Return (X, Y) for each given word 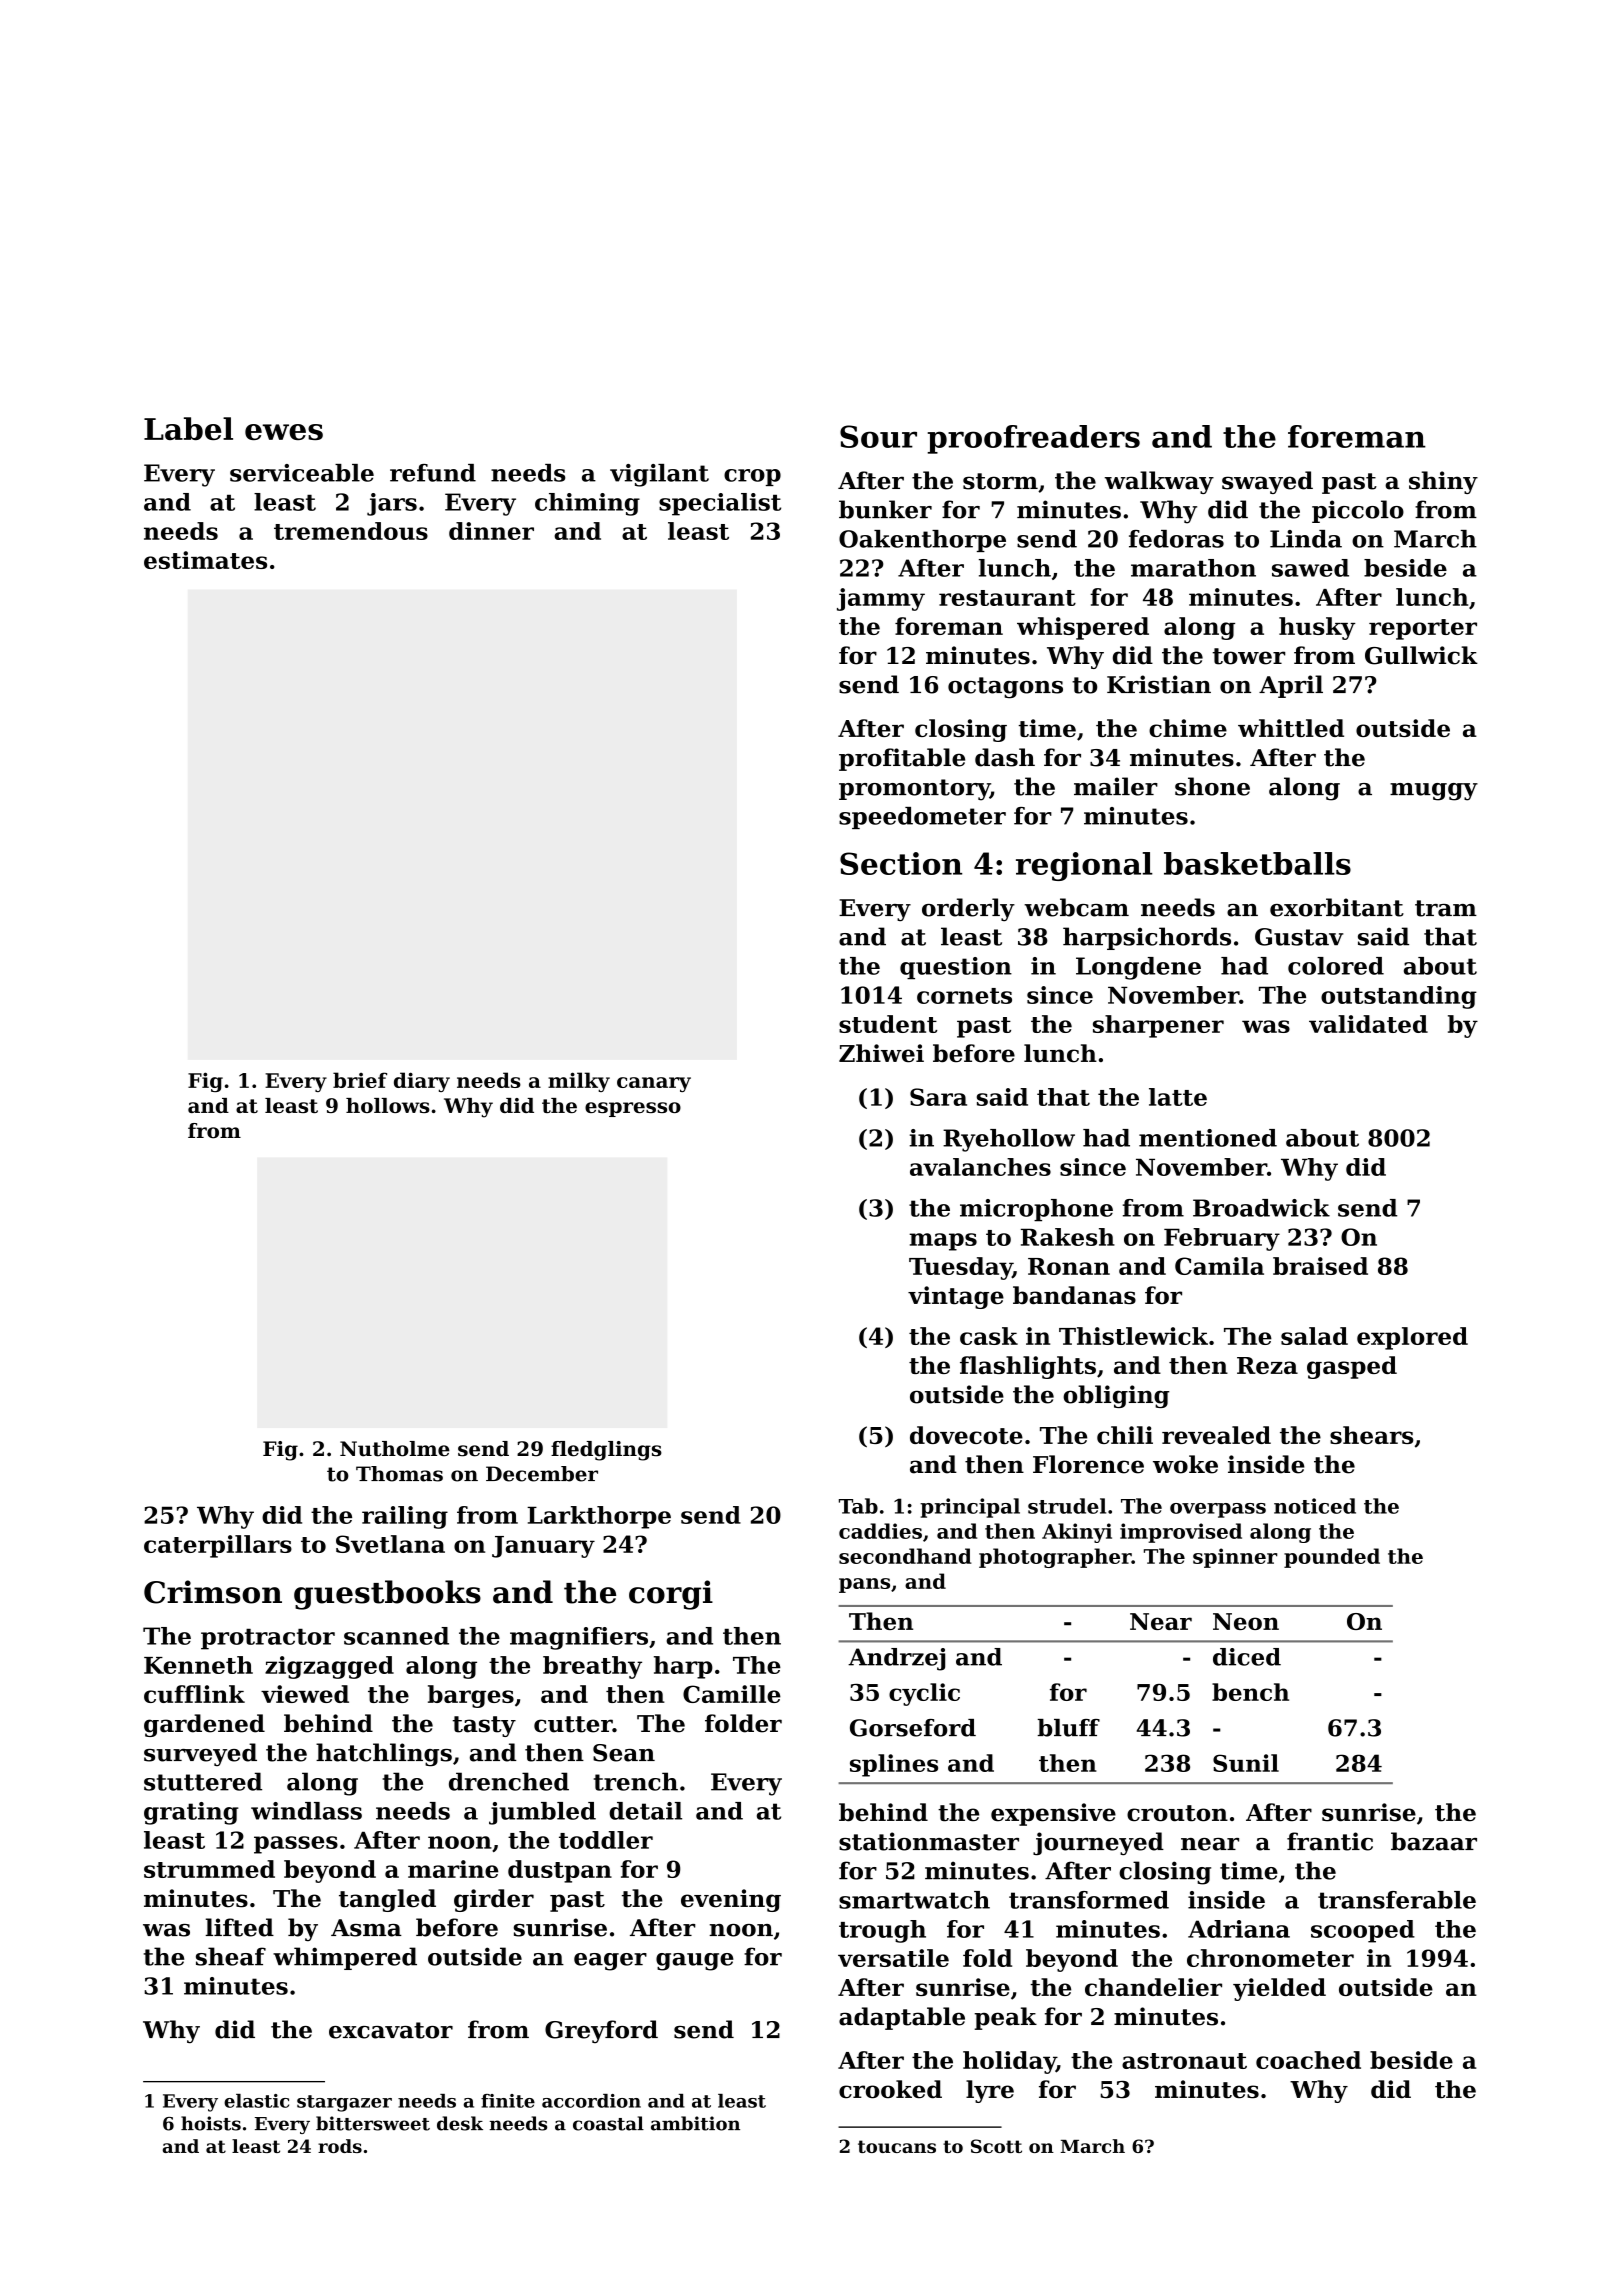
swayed (1267, 482)
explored (1412, 1338)
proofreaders (1033, 439)
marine (453, 1869)
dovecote (966, 1435)
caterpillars (218, 1546)
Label (188, 428)
